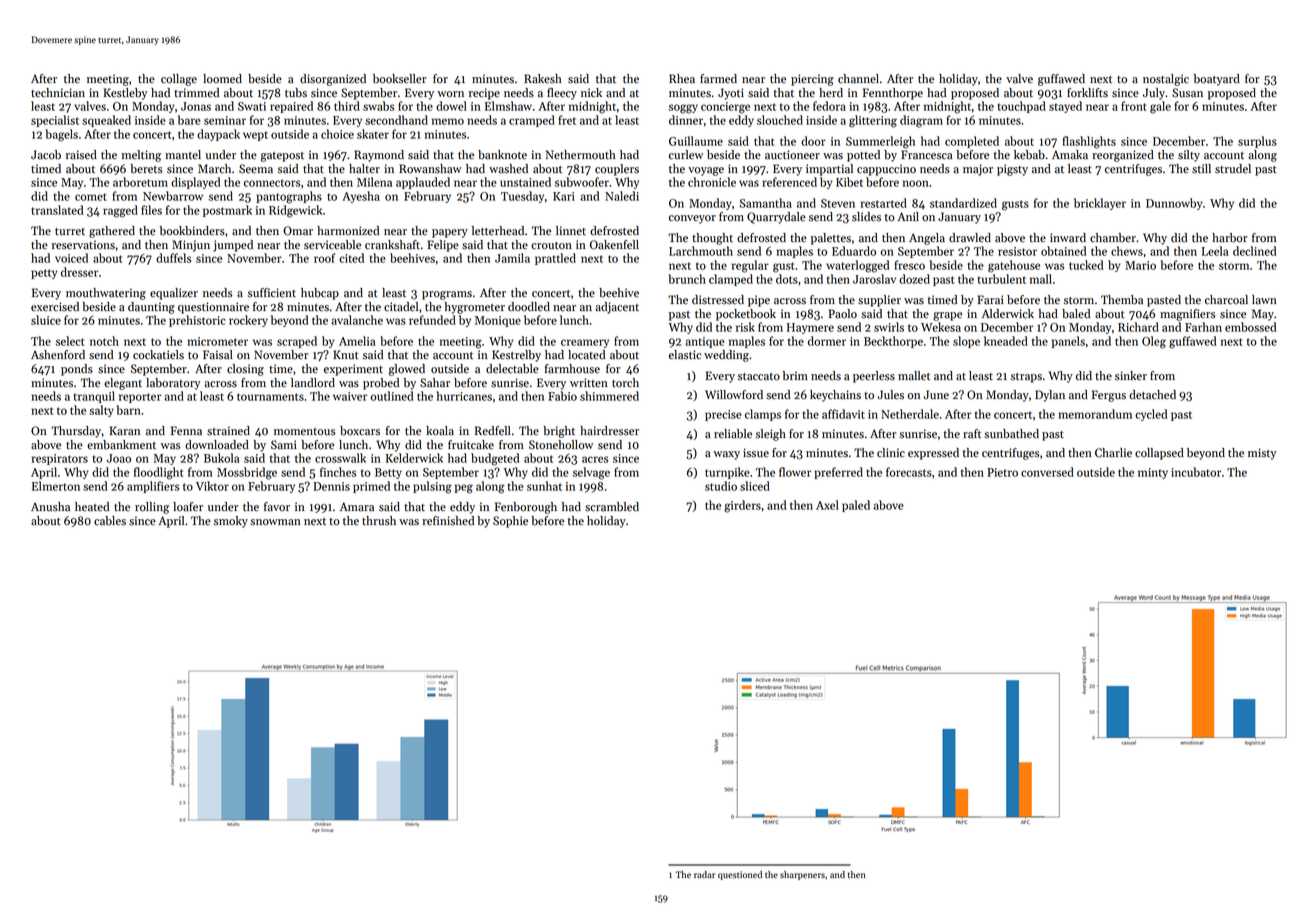  Describe the element at coordinates (227, 211) in the screenshot. I see `postmark` at that location.
